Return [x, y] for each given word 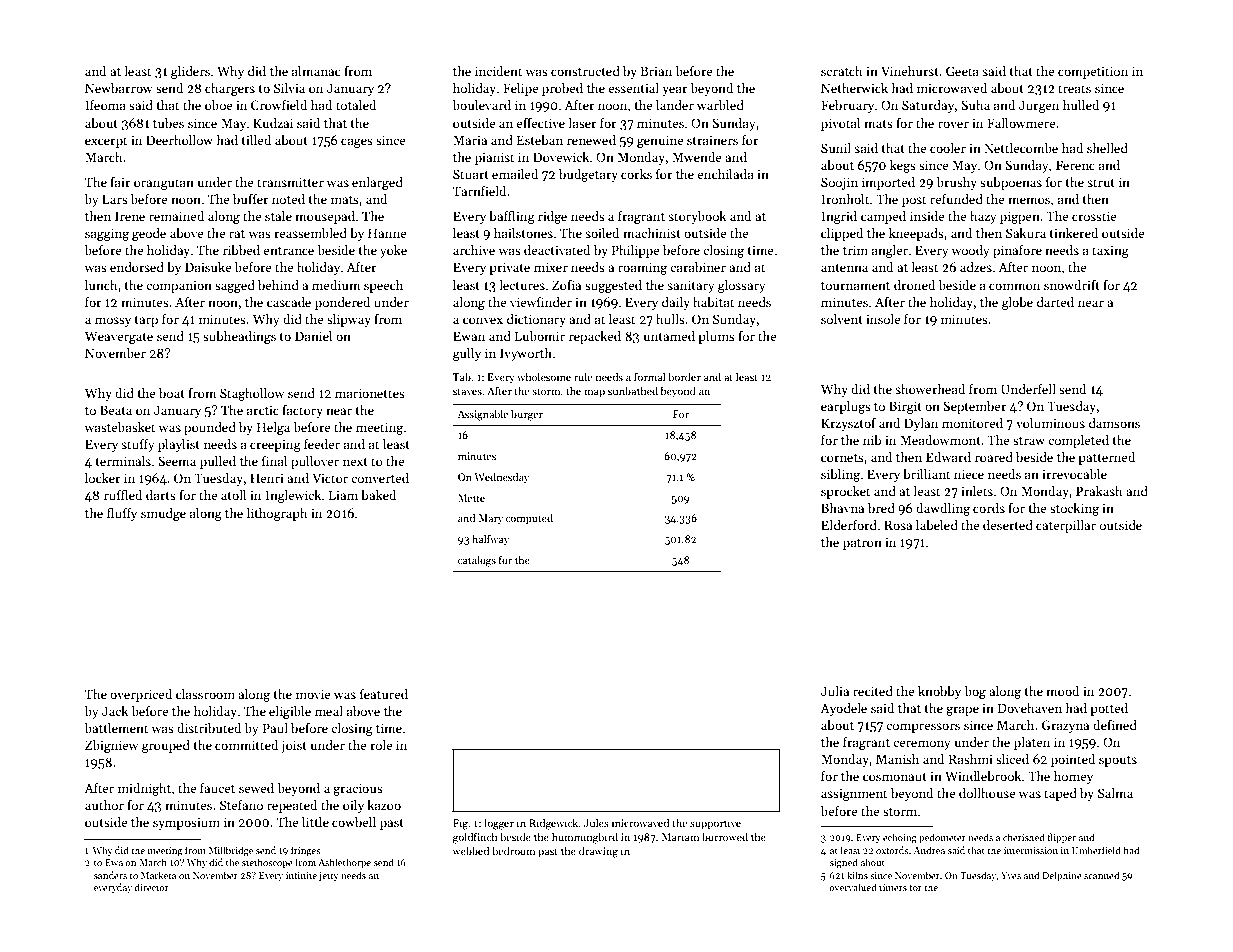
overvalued [853, 887]
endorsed [137, 267]
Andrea [929, 850]
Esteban [540, 140]
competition [1093, 72]
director [151, 887]
